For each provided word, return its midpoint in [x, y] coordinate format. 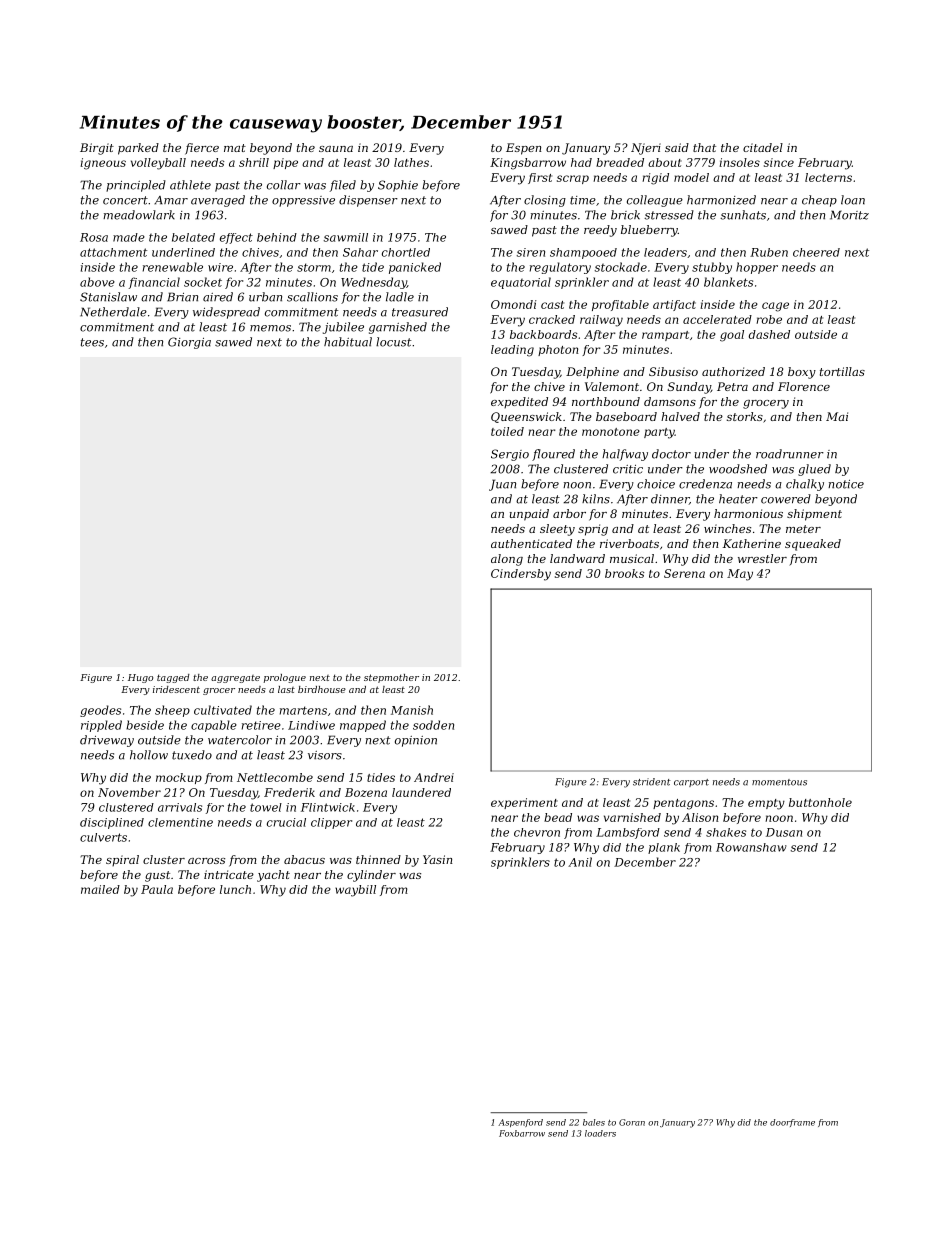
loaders [600, 1133]
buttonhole [820, 802]
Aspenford [520, 1123]
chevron [537, 832]
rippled [101, 726]
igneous [103, 164]
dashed [769, 334]
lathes [411, 162]
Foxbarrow [522, 1133]
